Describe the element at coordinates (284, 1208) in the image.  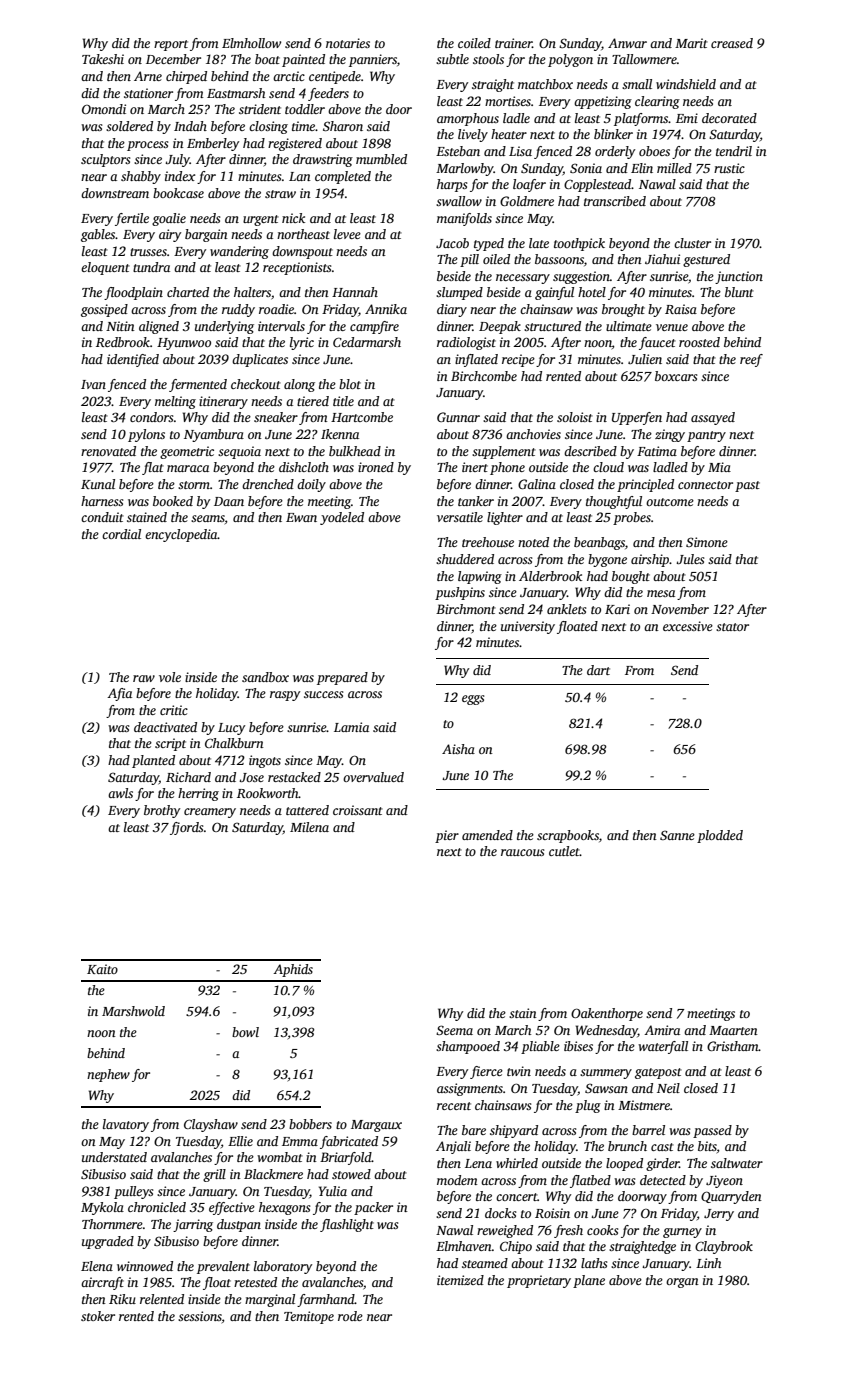
I see `hexagons` at that location.
